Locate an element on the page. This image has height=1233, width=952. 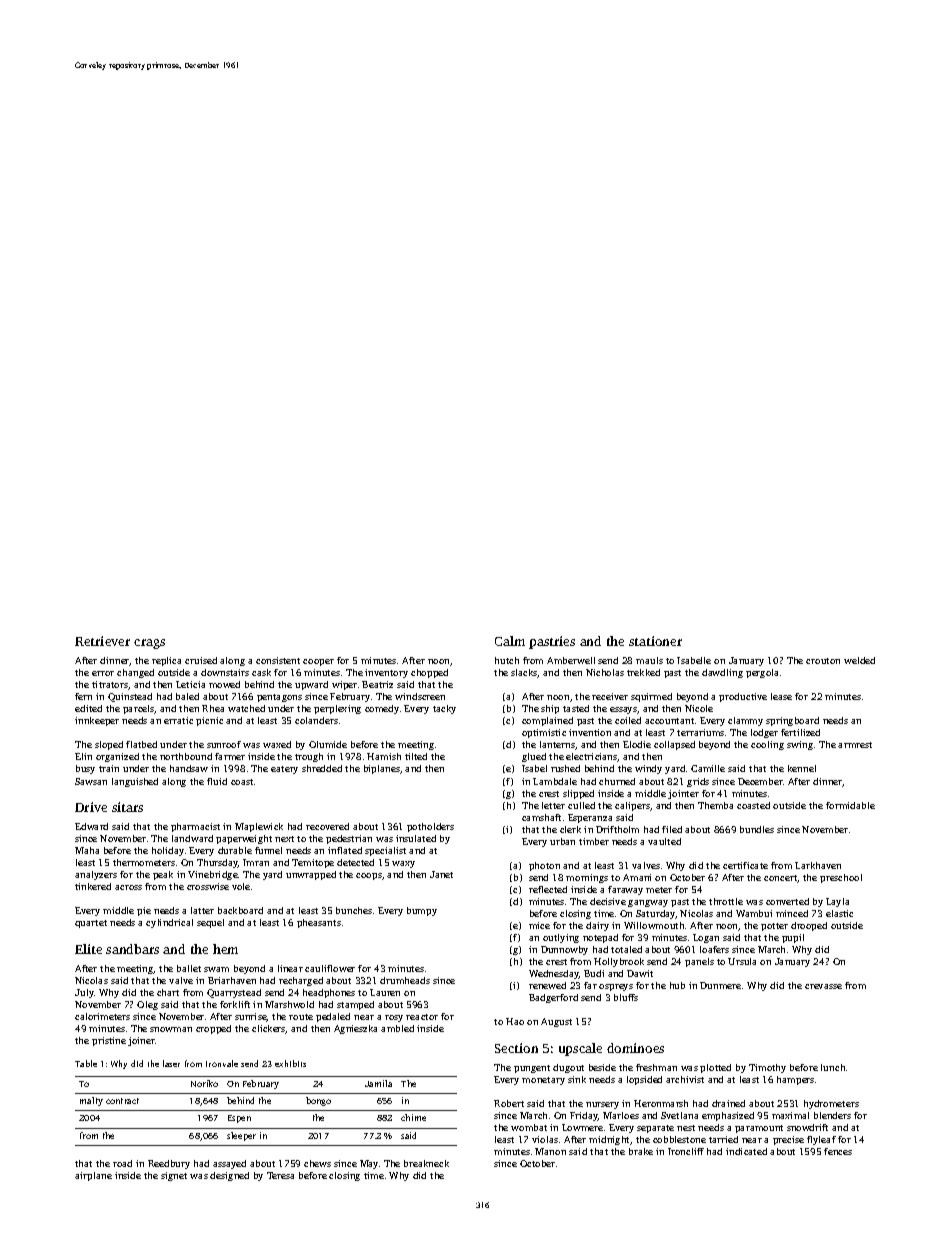
July is located at coordinates (84, 993).
